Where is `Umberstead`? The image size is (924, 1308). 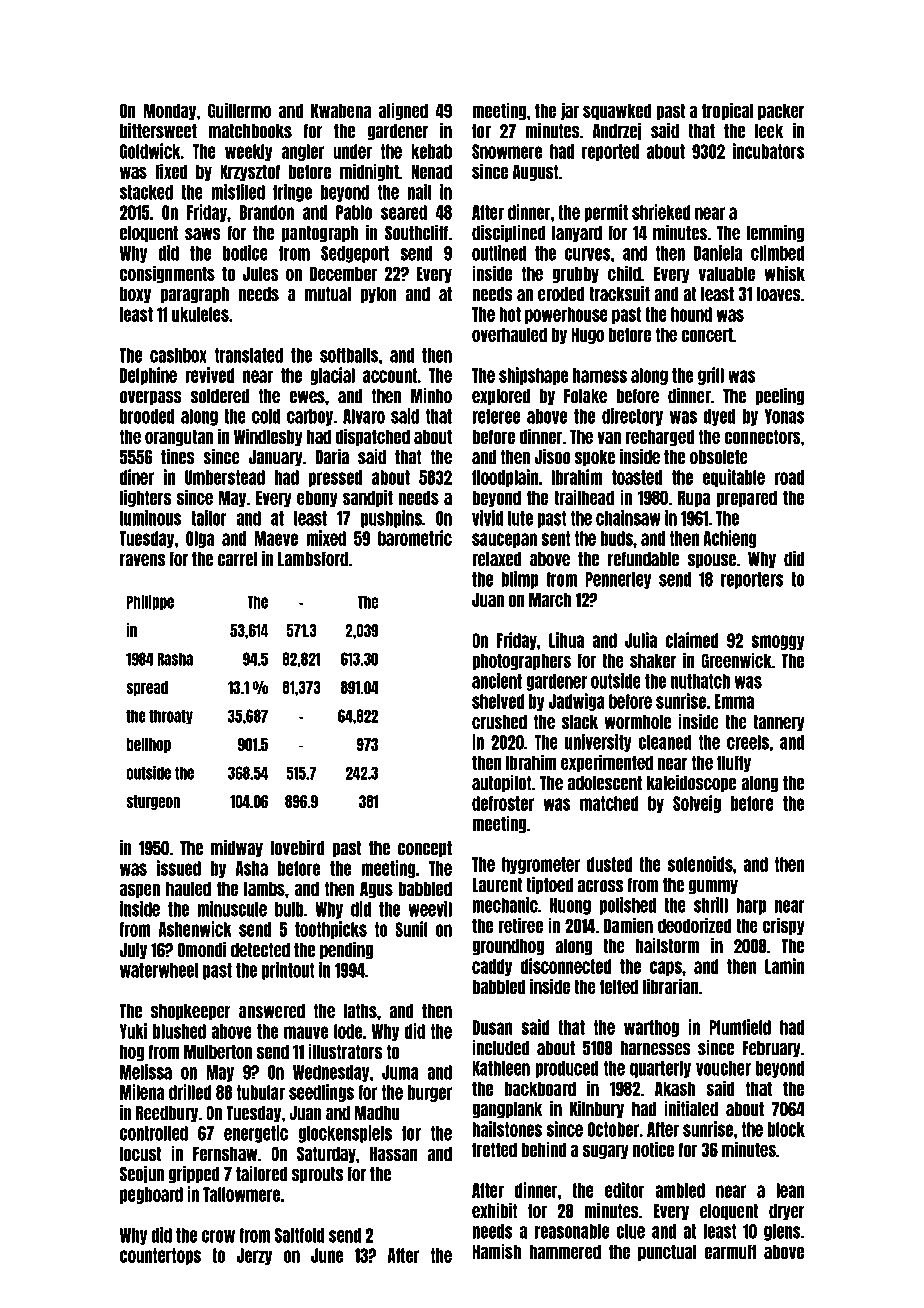
Umberstead is located at coordinates (225, 477).
